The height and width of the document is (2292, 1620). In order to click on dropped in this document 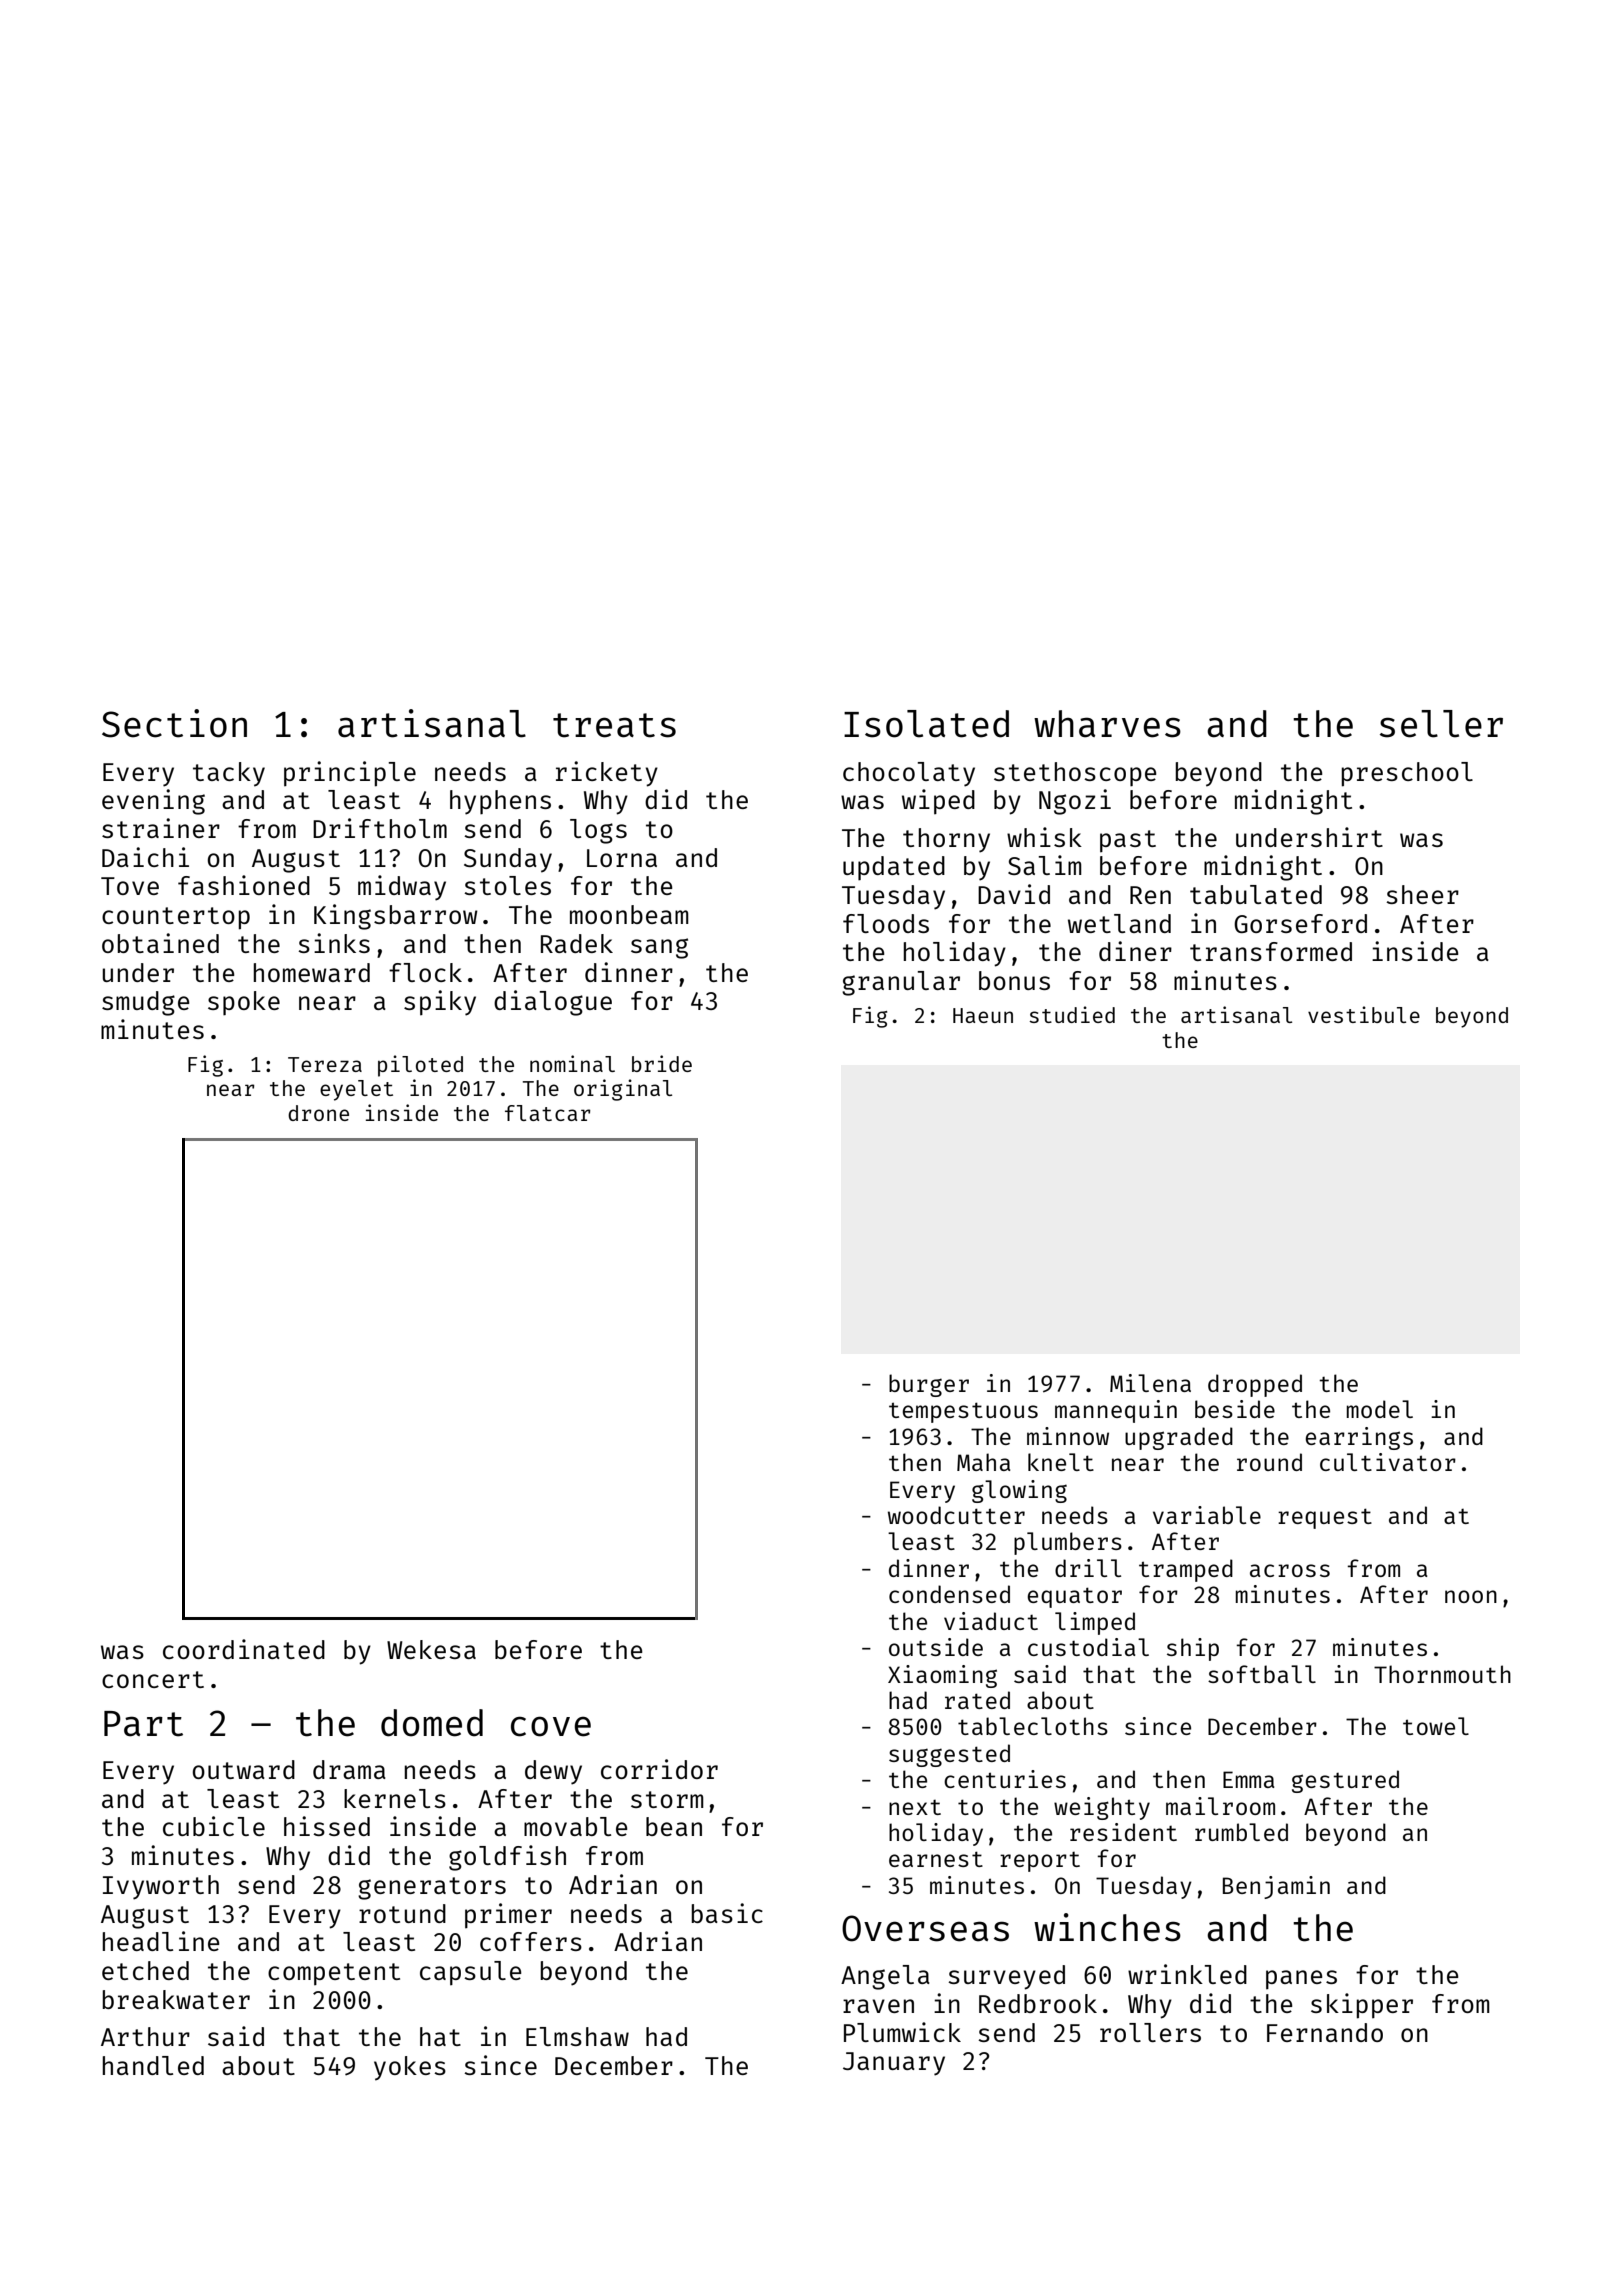, I will do `click(1255, 1385)`.
